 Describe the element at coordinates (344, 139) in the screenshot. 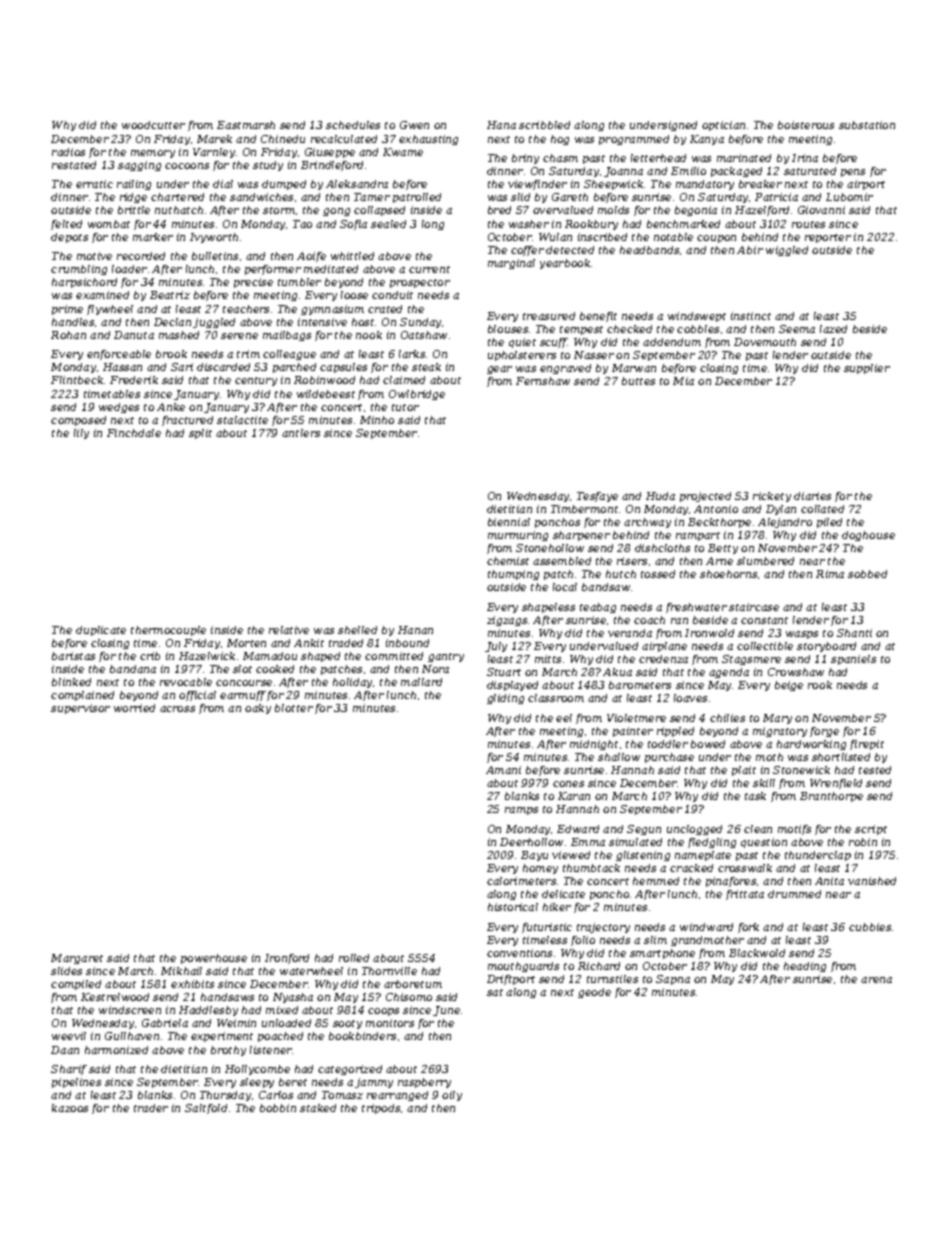

I see `recalculated` at that location.
